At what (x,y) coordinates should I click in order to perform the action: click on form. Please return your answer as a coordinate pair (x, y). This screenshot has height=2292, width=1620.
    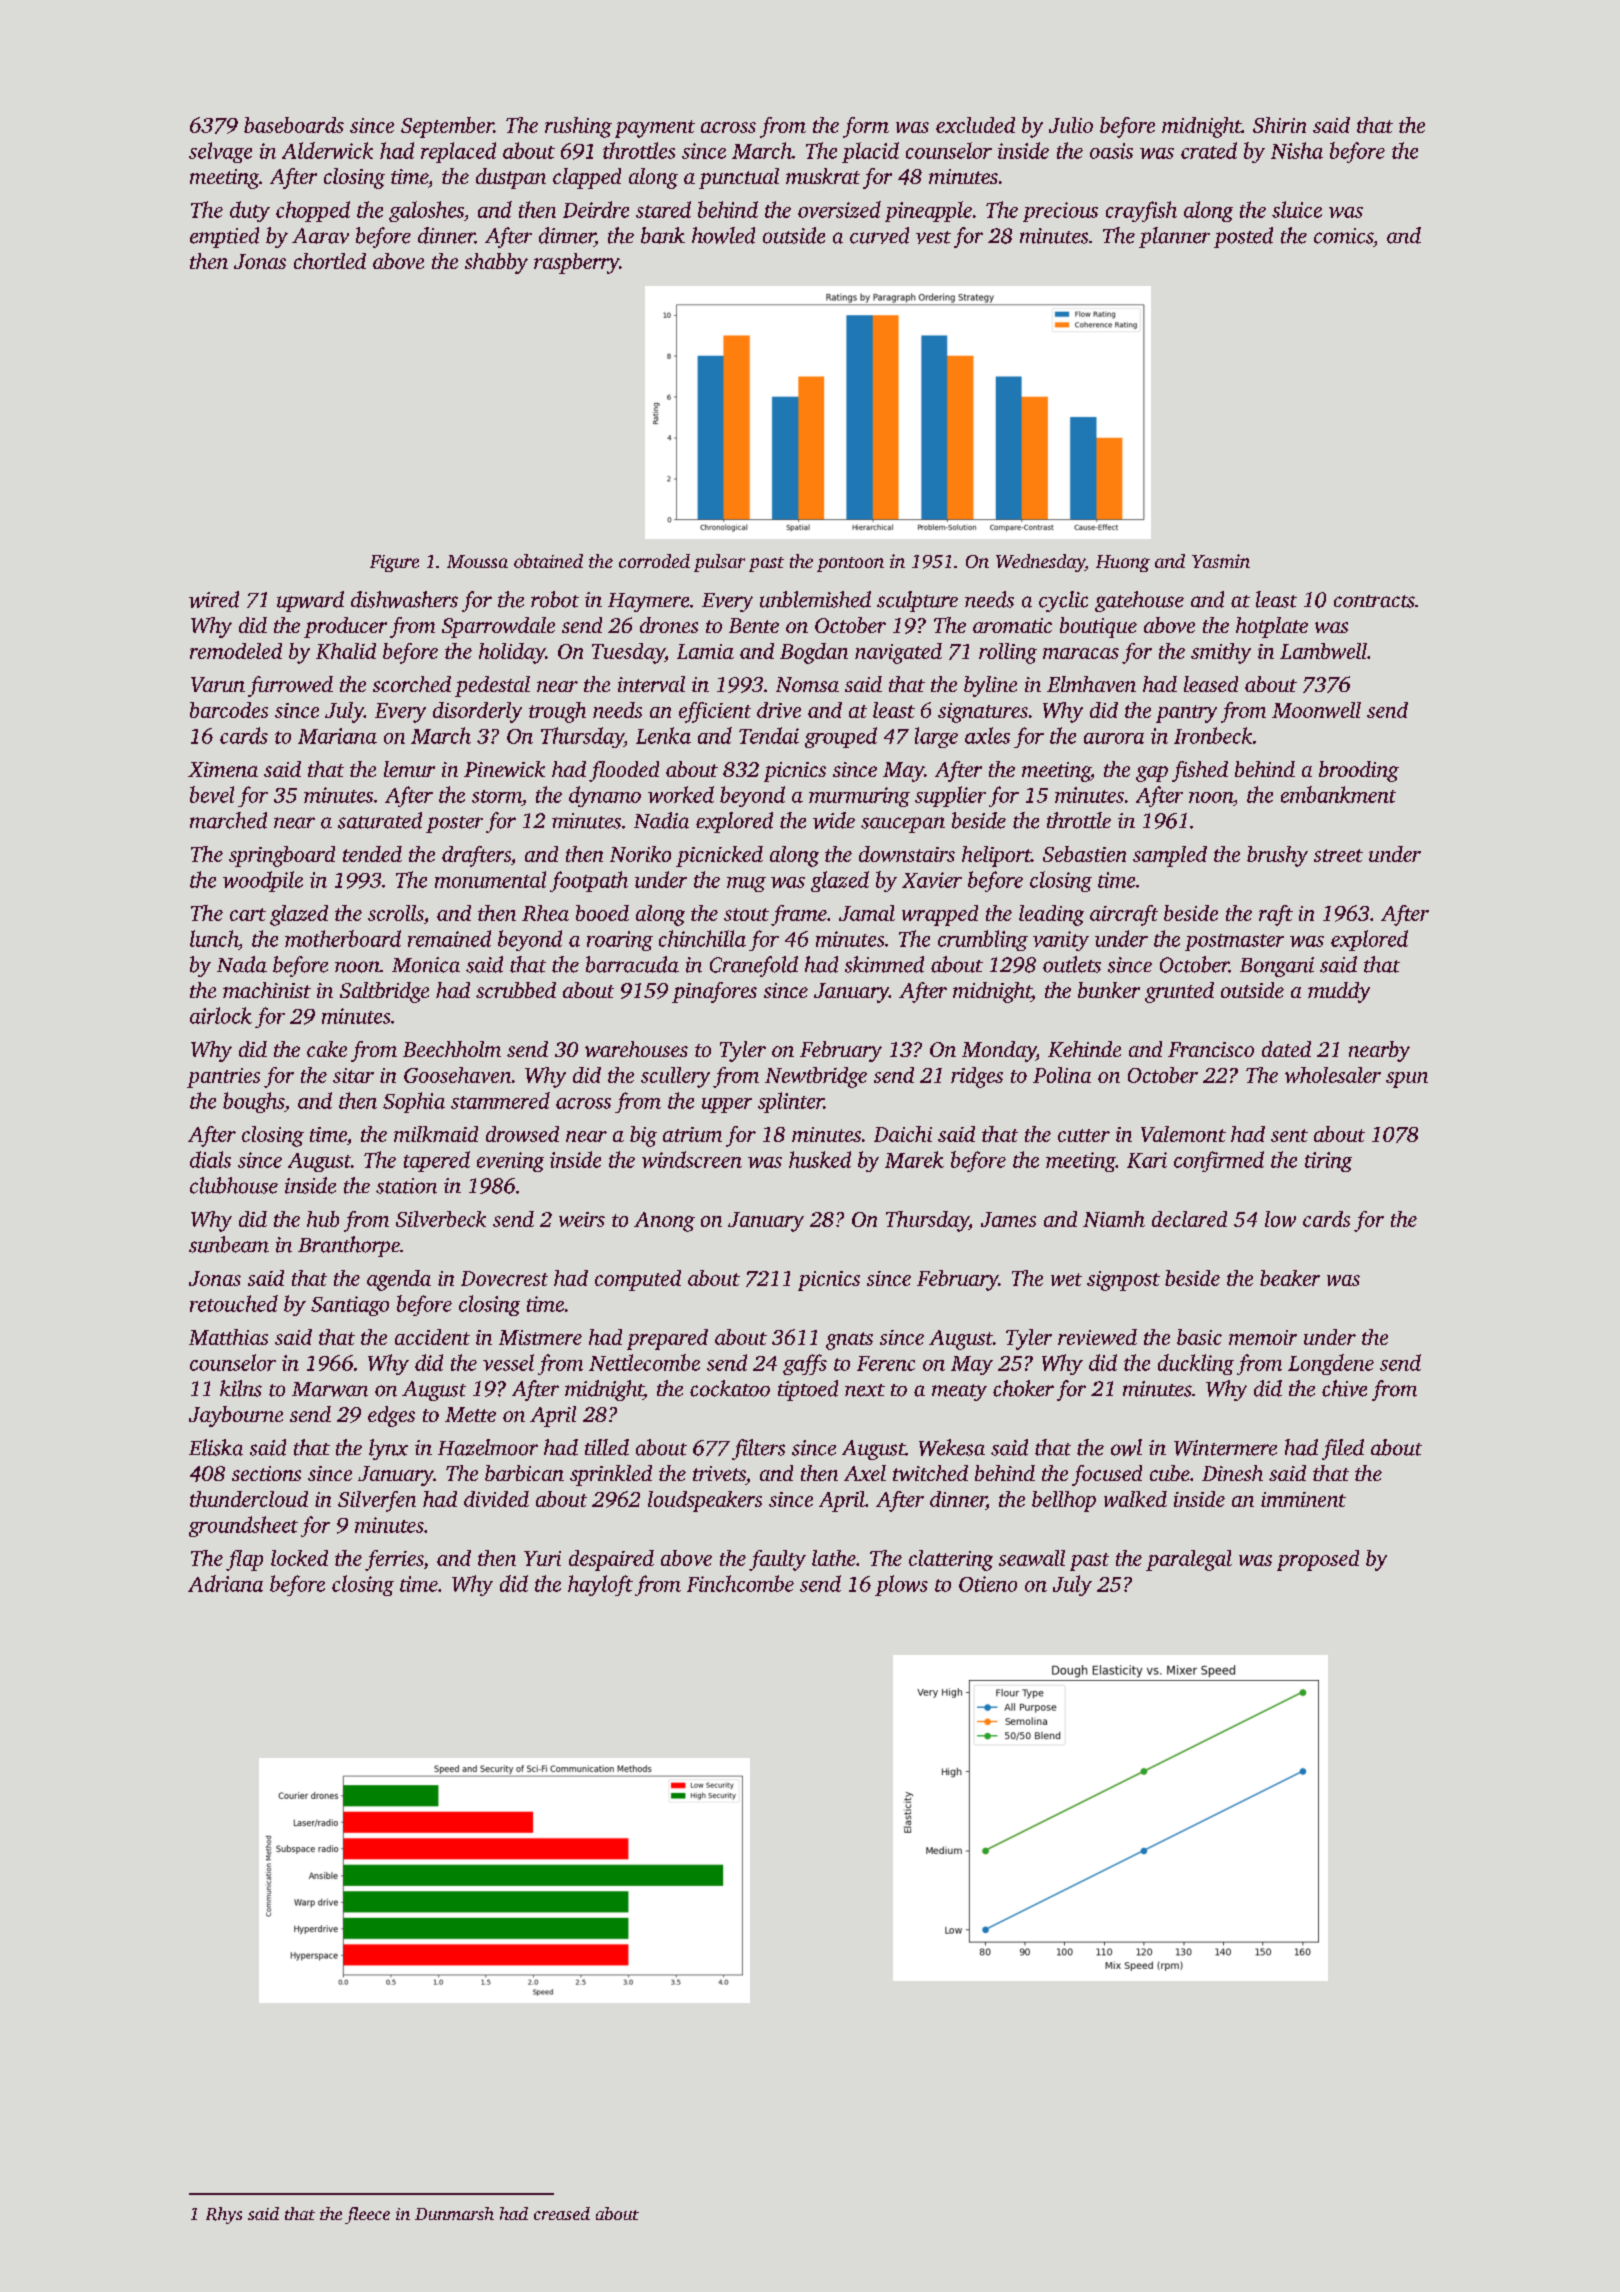
    Looking at the image, I should click on (866, 127).
